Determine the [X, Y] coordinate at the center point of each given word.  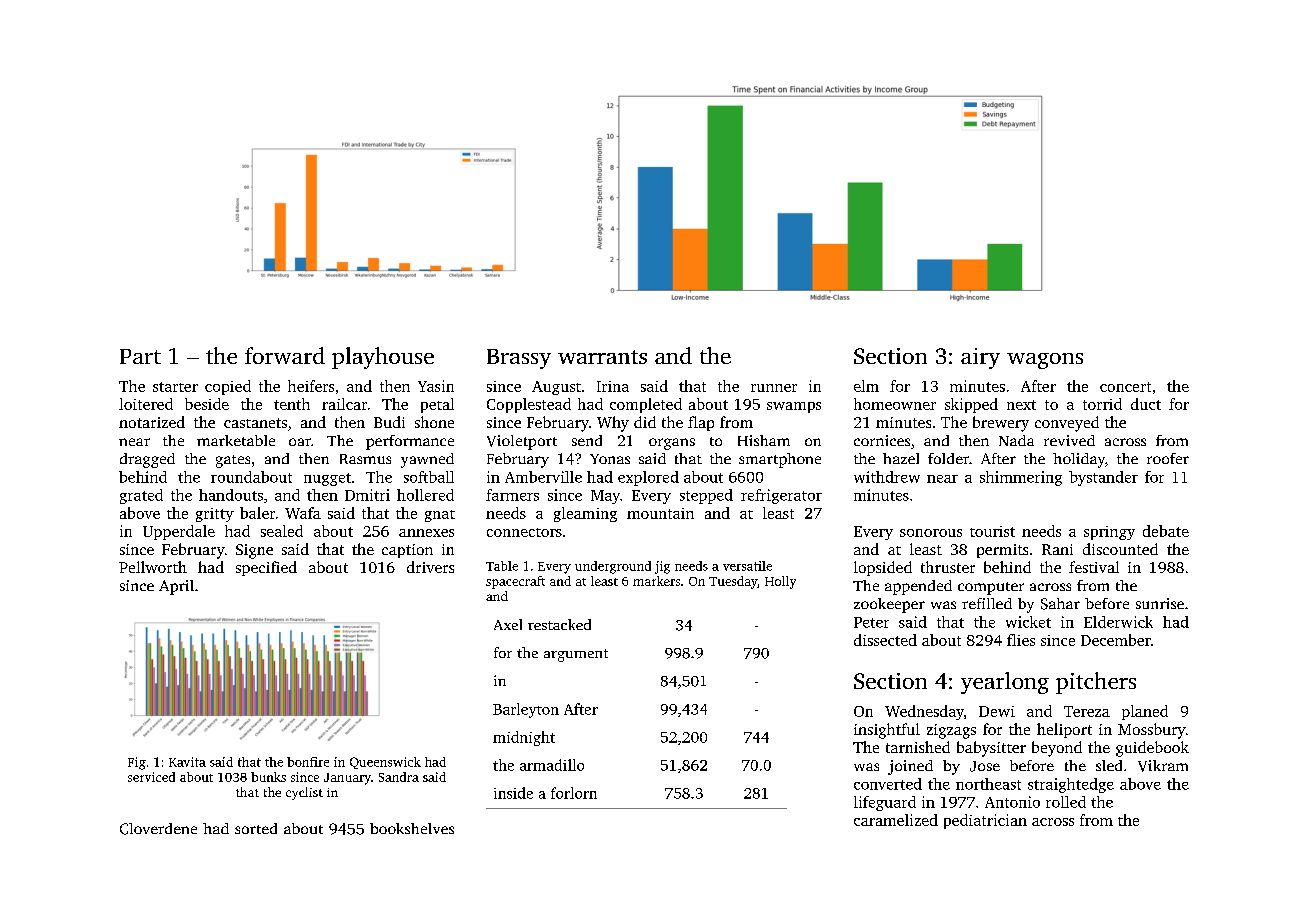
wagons [1045, 361]
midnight [524, 738]
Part [140, 356]
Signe [254, 551]
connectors [524, 532]
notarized [152, 422]
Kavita [187, 762]
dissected [885, 640]
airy [980, 358]
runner [774, 388]
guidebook [1152, 749]
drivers [430, 567]
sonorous [931, 533]
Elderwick [1118, 622]
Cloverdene [158, 829]
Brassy [519, 359]
